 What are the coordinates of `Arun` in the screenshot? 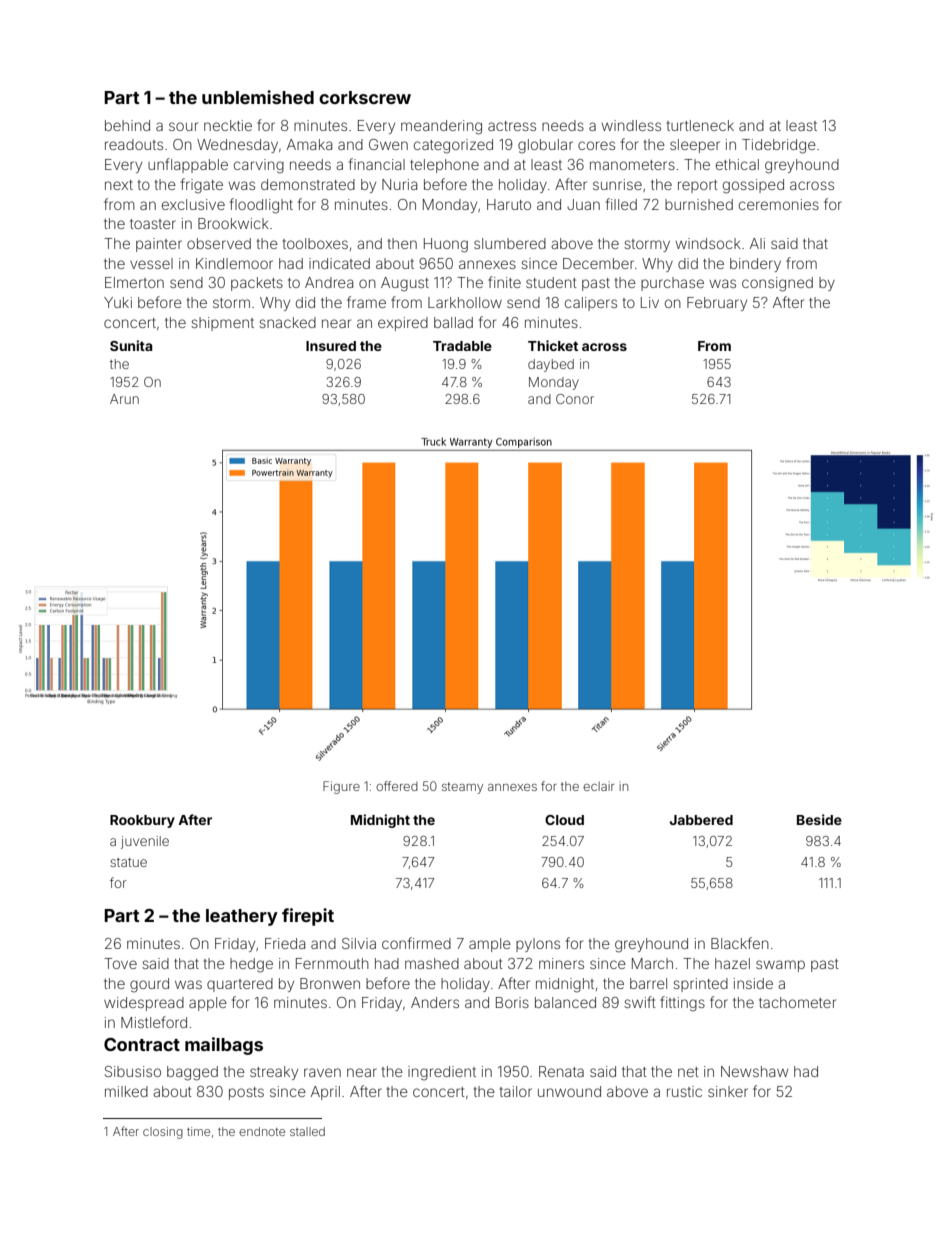 It's located at (124, 399).
